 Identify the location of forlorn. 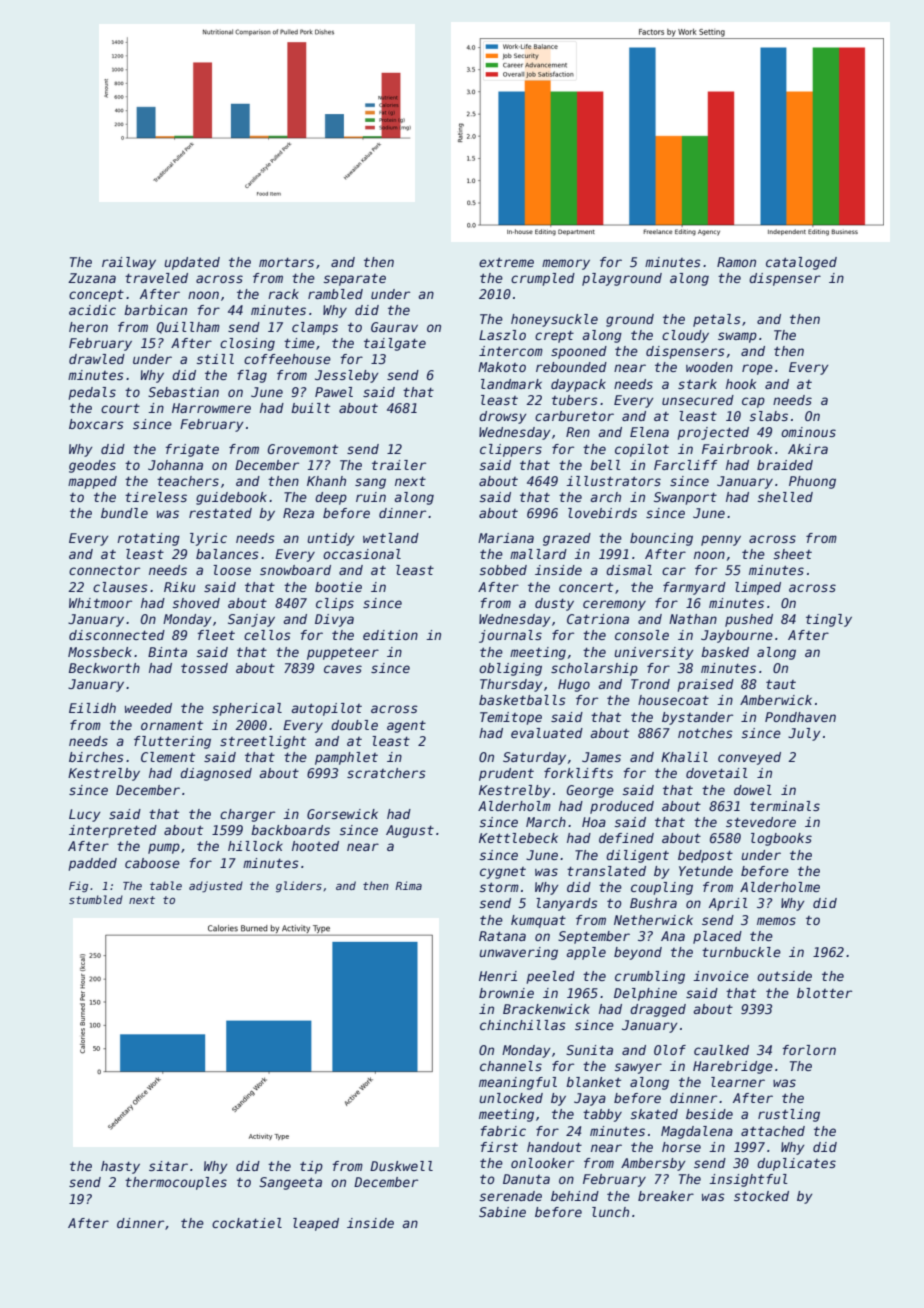
(809, 1050).
